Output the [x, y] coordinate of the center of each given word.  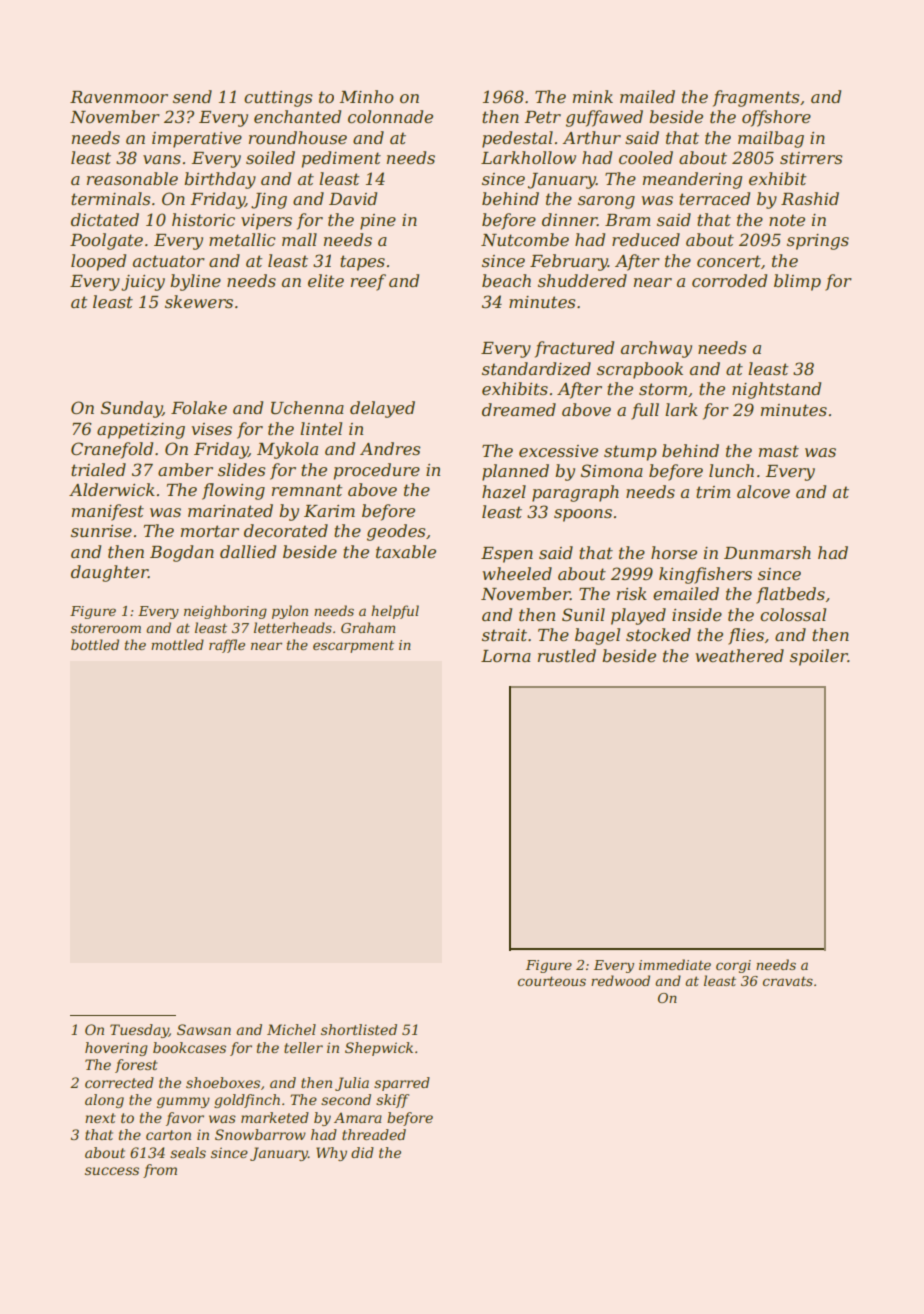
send [192, 96]
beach [506, 280]
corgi [733, 966]
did [362, 1152]
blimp [797, 282]
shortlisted [359, 1029]
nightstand [776, 390]
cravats [788, 981]
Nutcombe [525, 239]
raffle [227, 646]
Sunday [131, 409]
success [112, 1171]
